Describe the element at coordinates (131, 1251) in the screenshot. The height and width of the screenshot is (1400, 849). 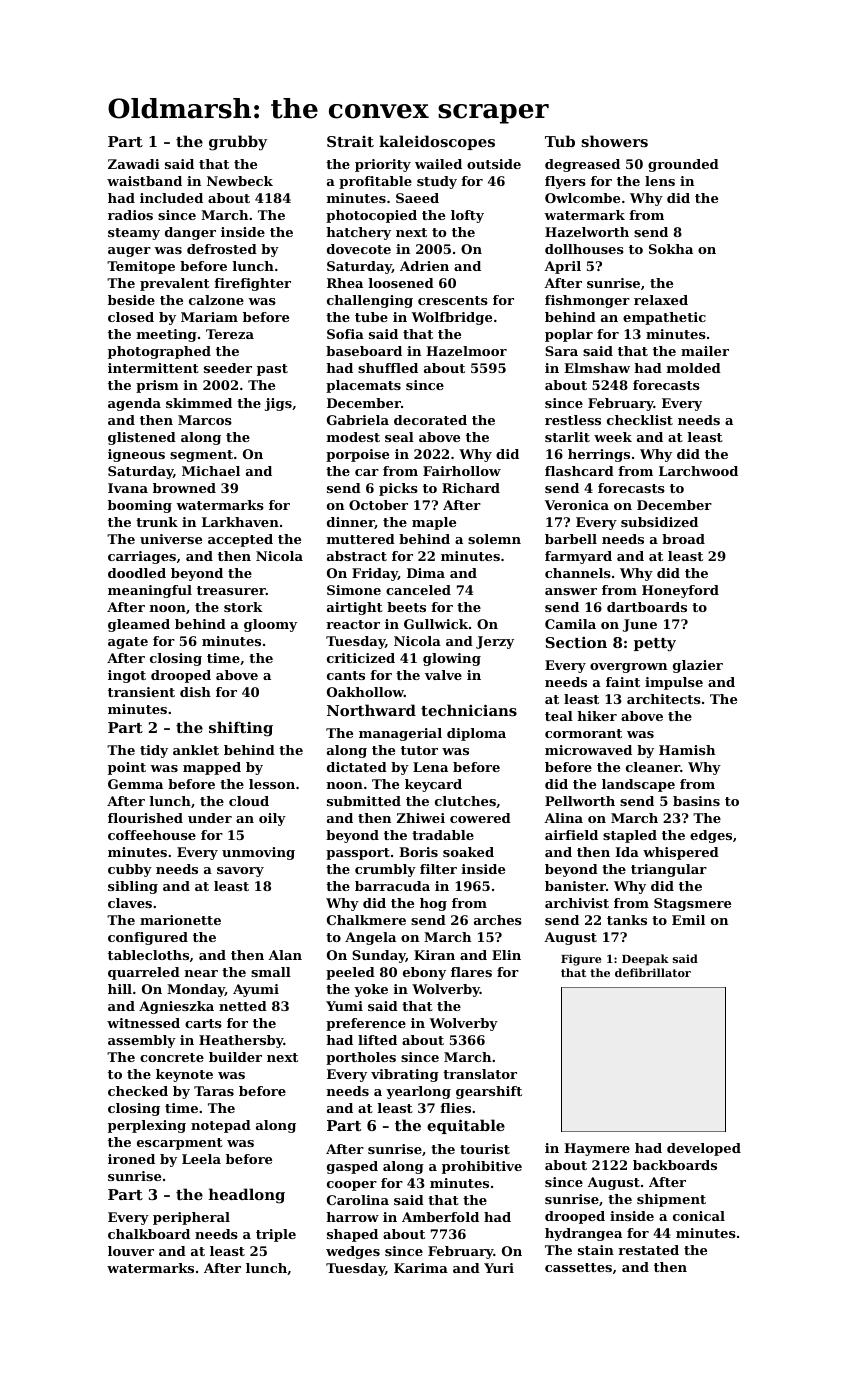
I see `louver` at that location.
